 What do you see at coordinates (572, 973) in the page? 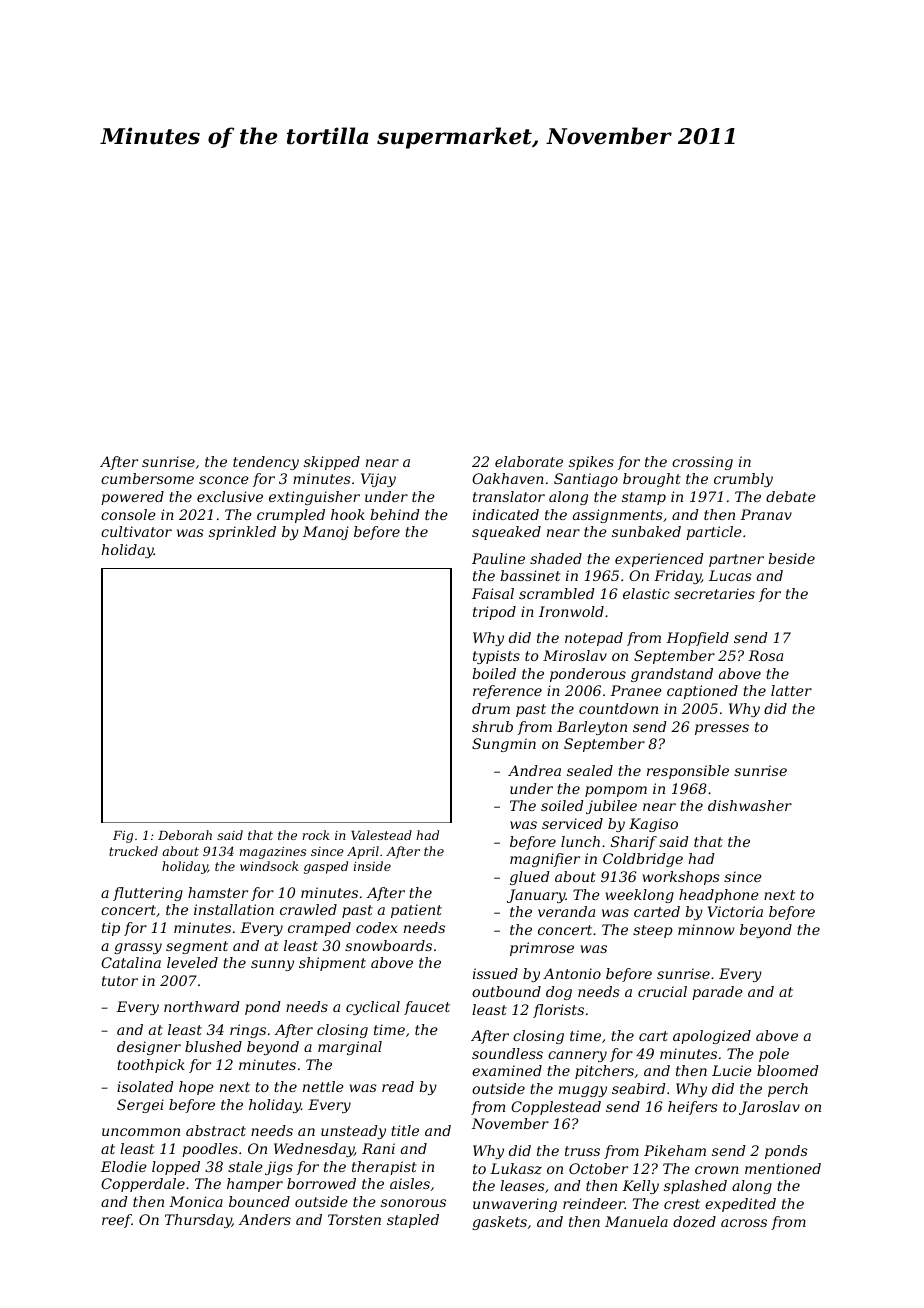
I see `Antonio` at bounding box center [572, 973].
